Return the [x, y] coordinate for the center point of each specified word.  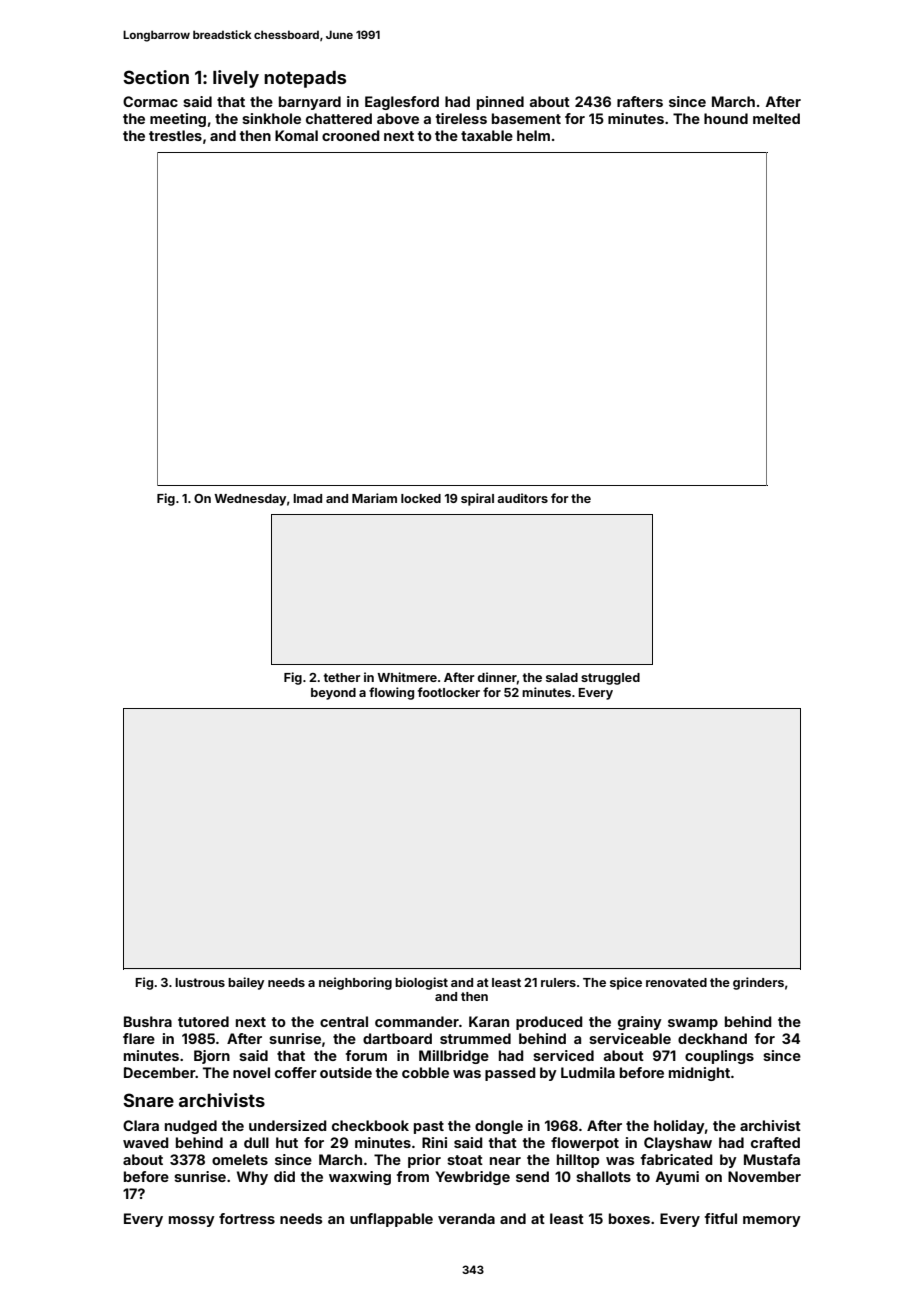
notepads [305, 79]
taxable [487, 135]
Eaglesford [402, 103]
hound [726, 118]
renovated [676, 982]
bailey [246, 983]
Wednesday [250, 500]
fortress [247, 1218]
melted [776, 118]
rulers [558, 982]
